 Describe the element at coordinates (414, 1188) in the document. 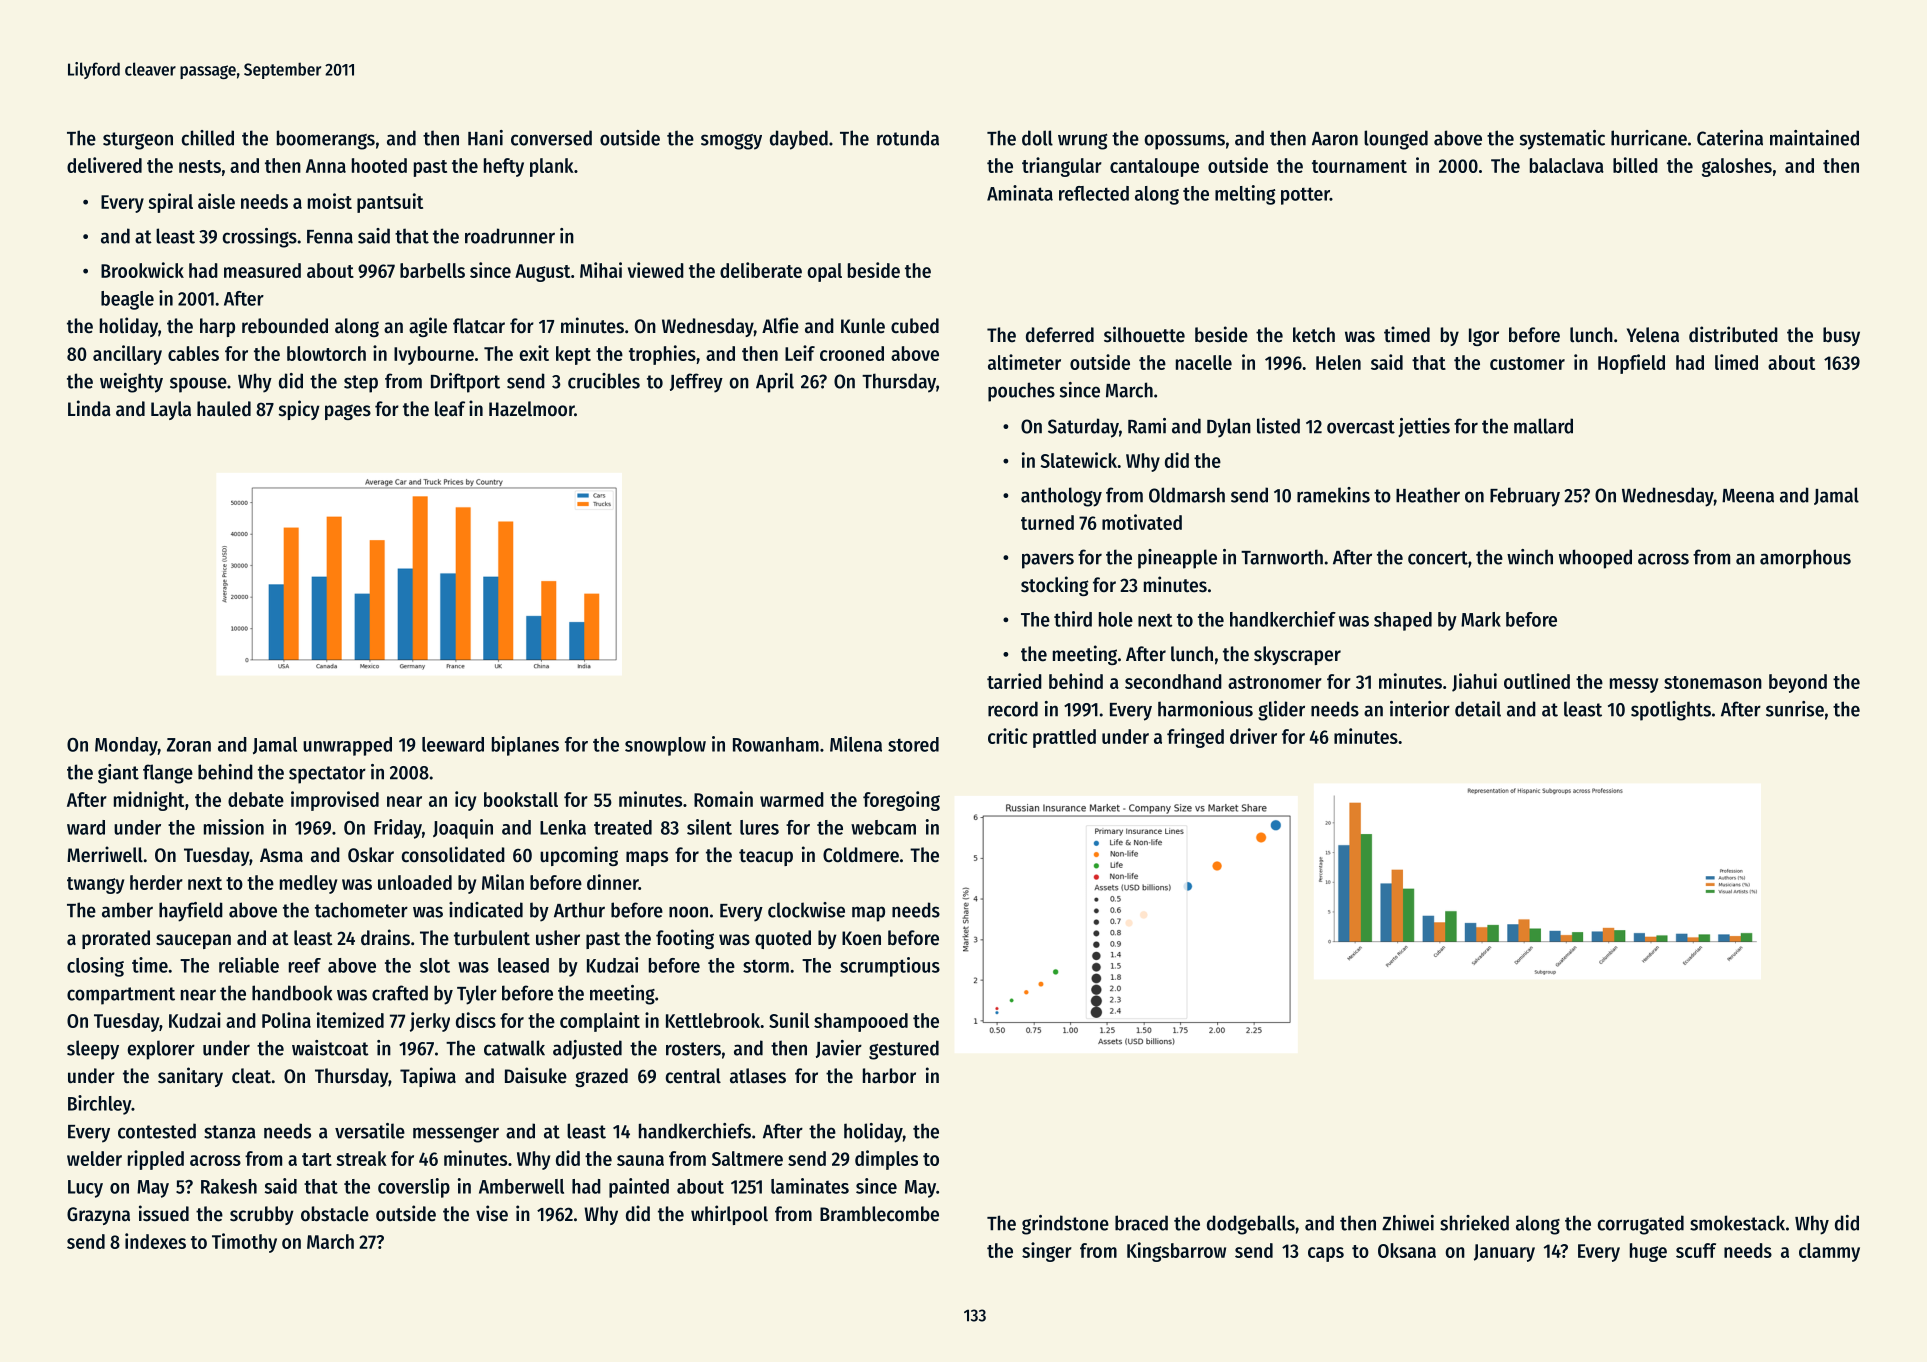

I see `coverslip` at that location.
